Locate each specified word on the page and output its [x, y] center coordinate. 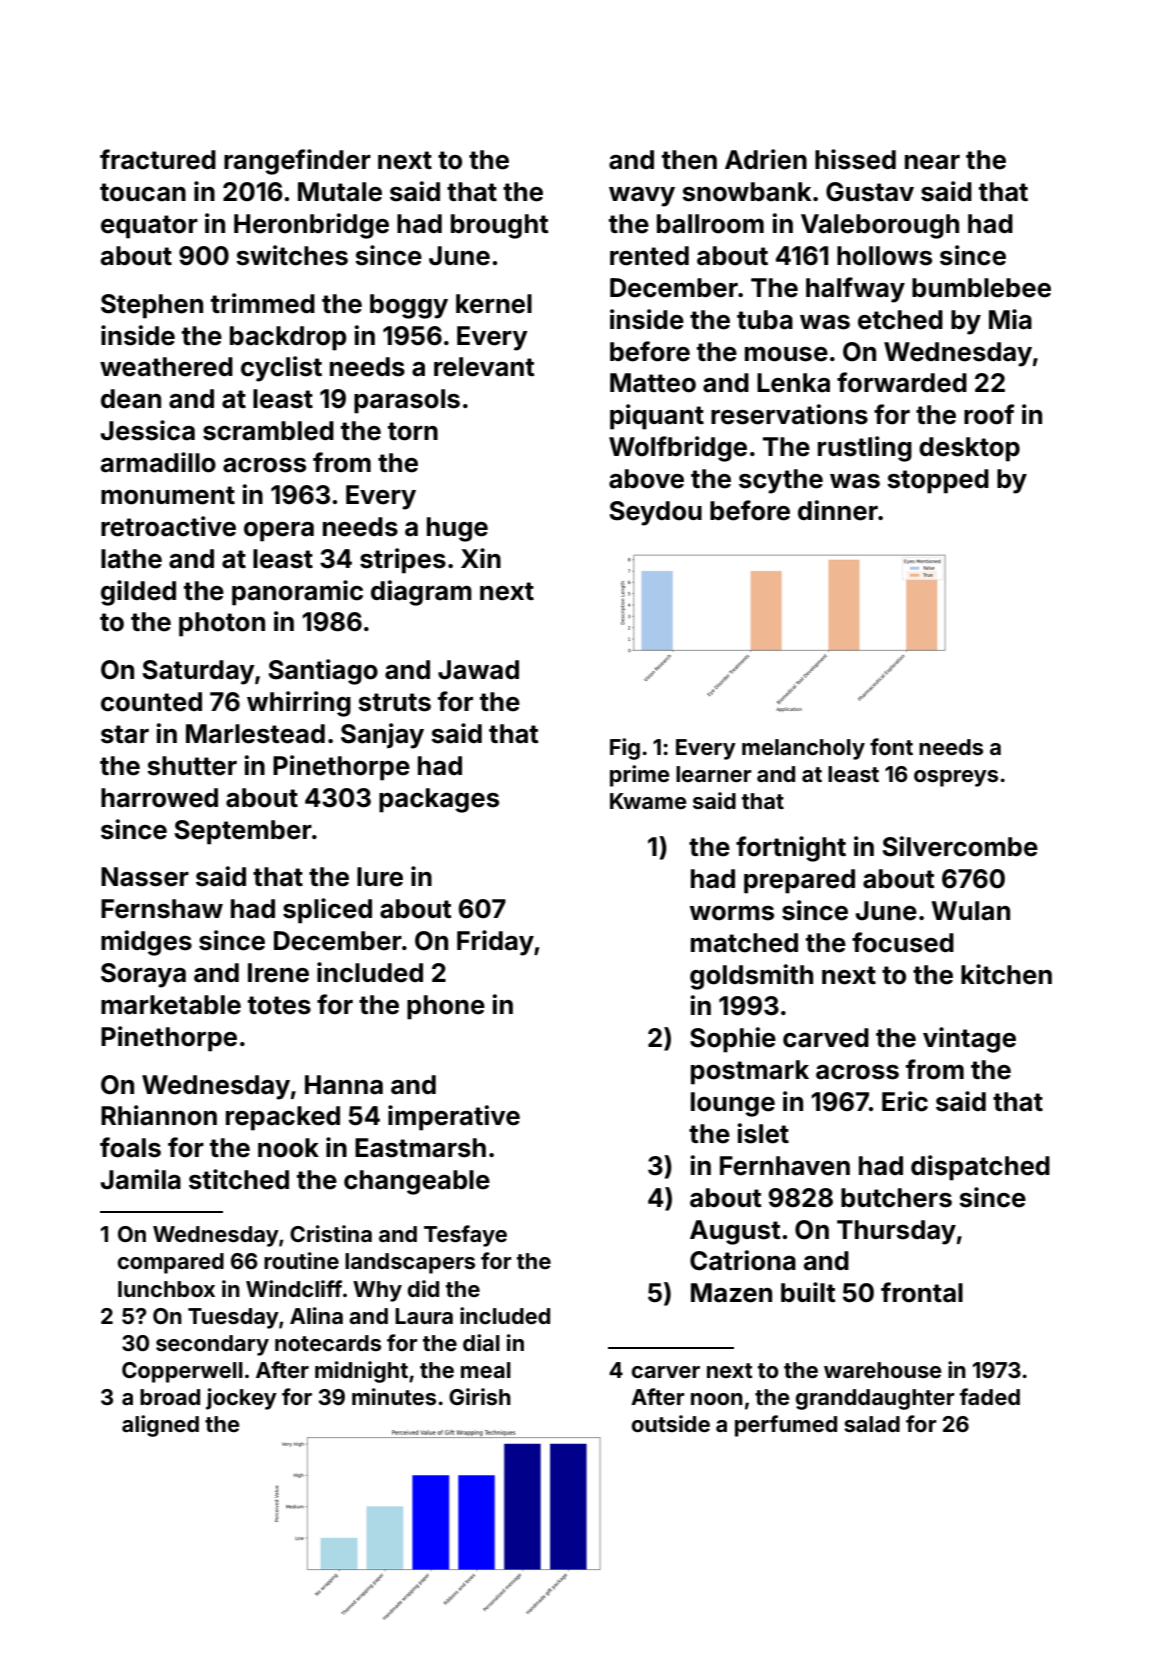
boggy [409, 306]
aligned [160, 1426]
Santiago [323, 672]
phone [446, 1007]
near [932, 162]
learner [714, 774]
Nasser [145, 877]
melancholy [803, 749]
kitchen [1006, 974]
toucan [143, 192]
